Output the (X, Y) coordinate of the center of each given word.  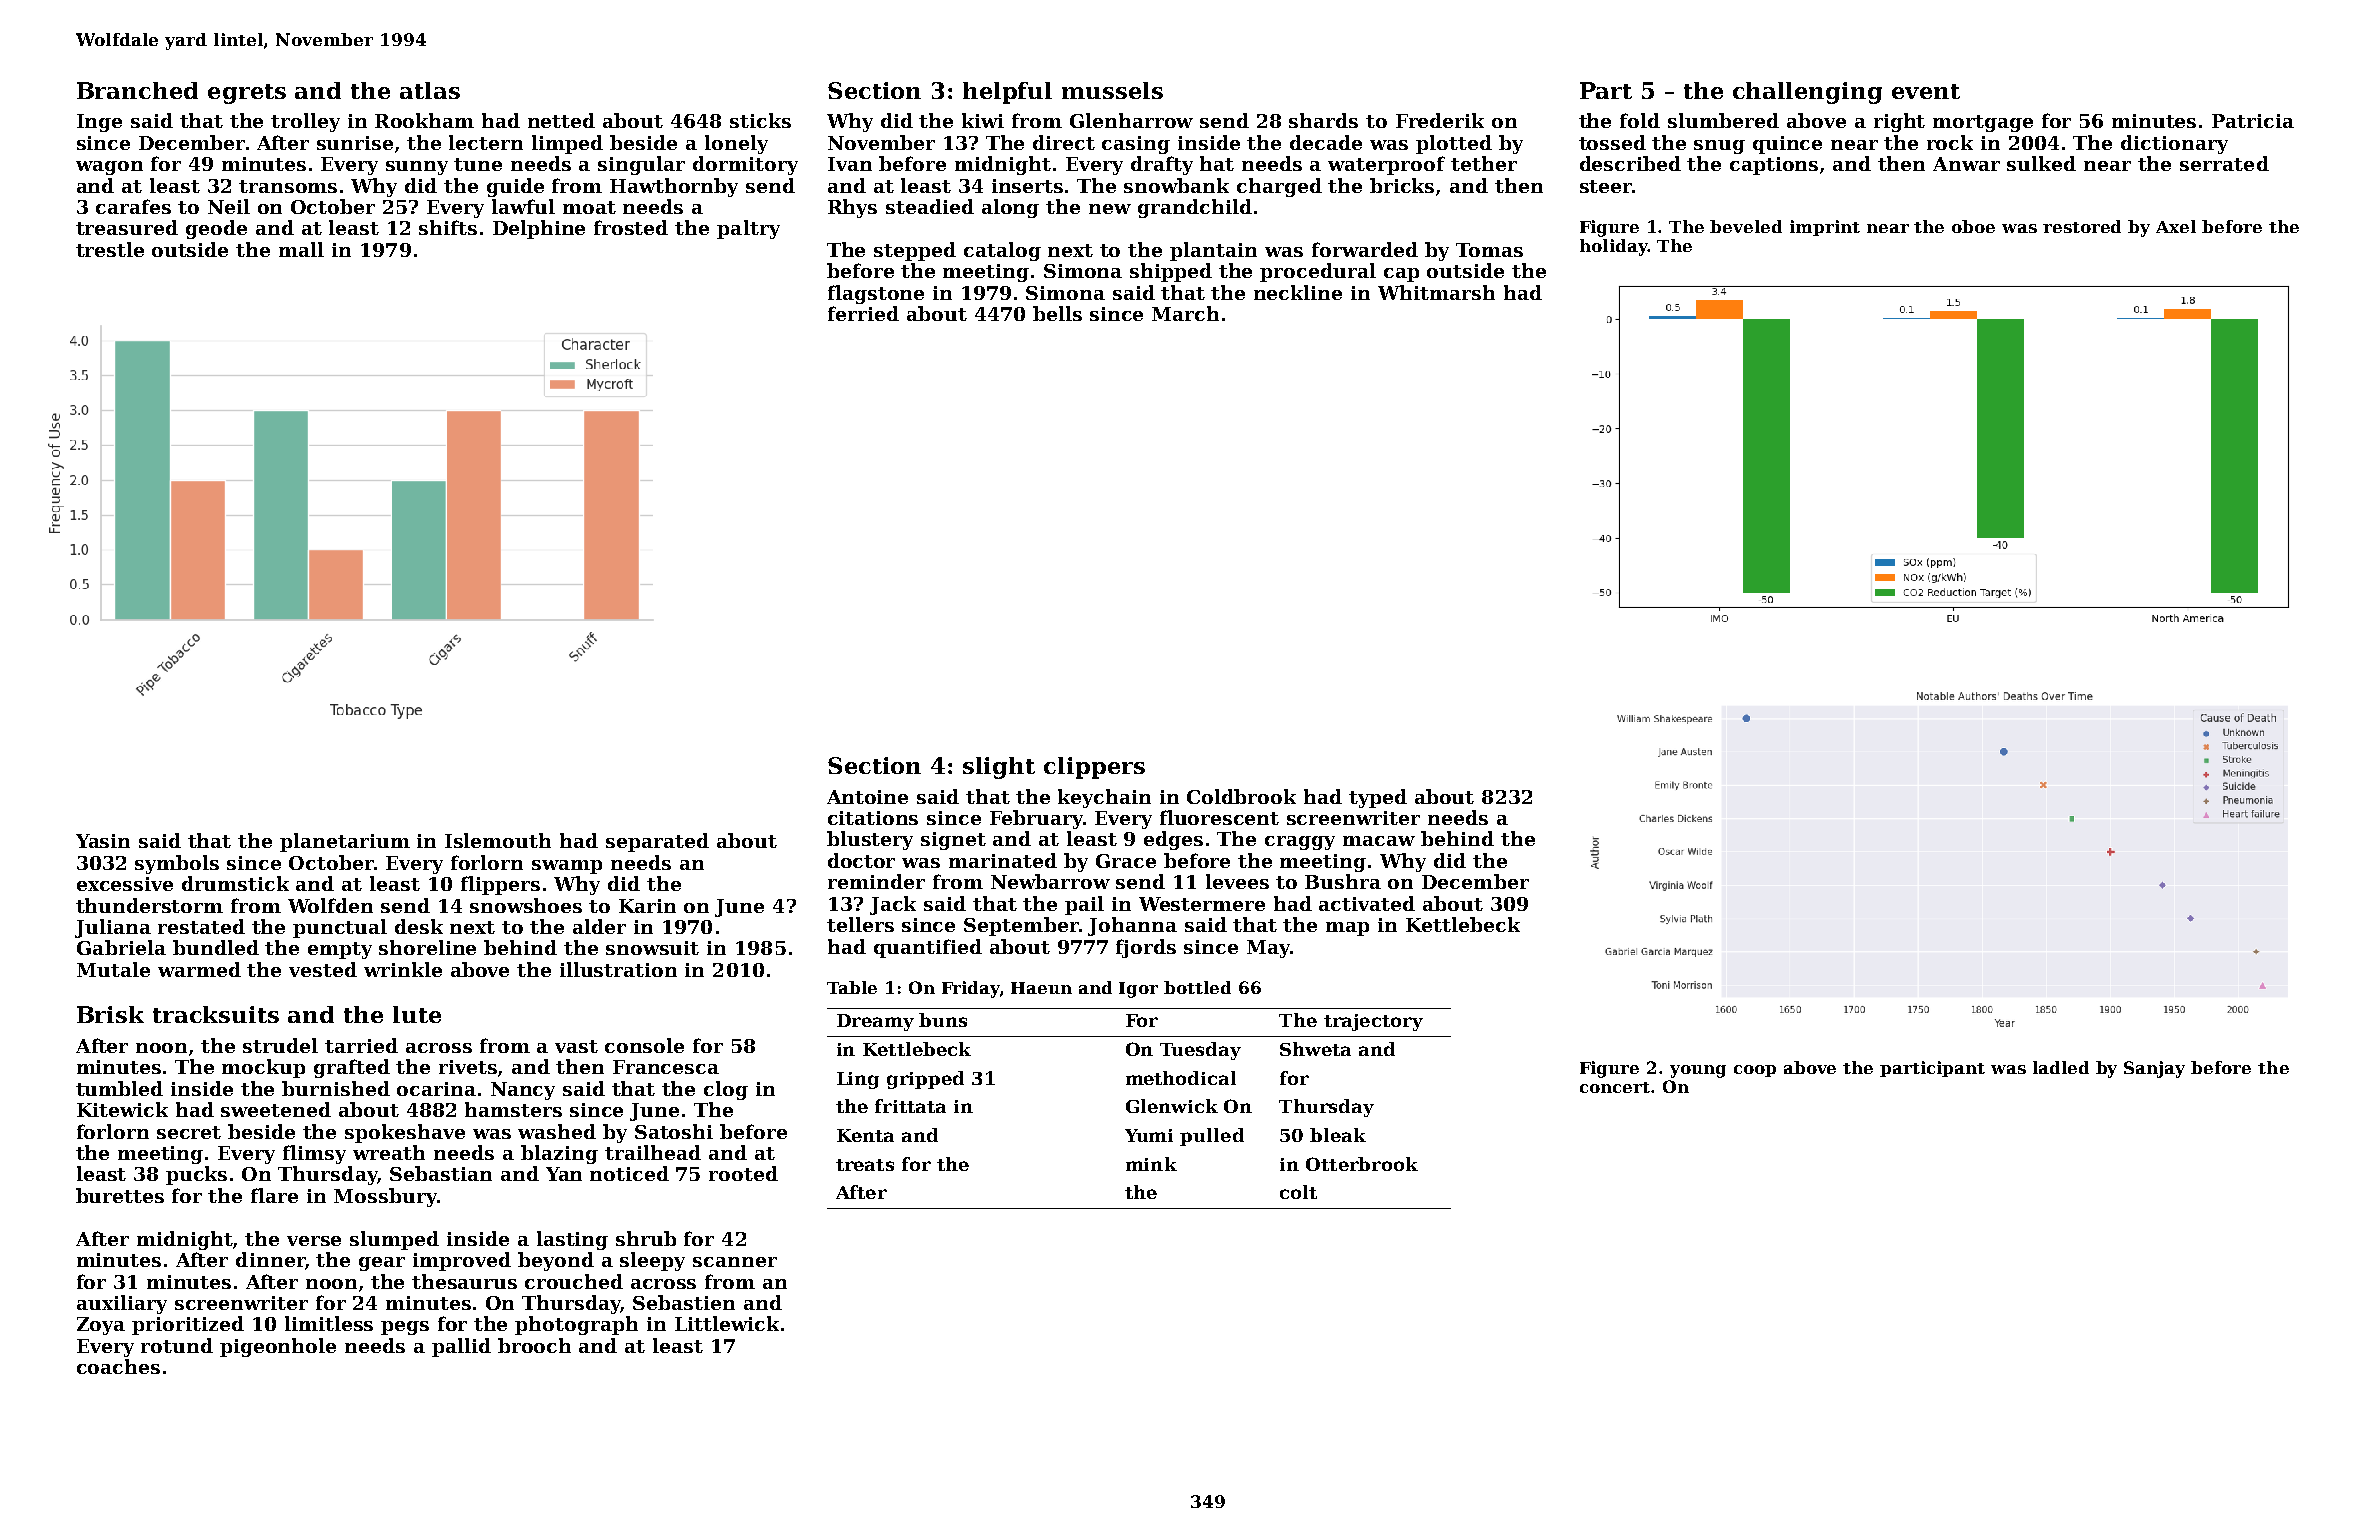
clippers (1094, 768)
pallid (461, 1347)
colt (1298, 1192)
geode (216, 229)
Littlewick (727, 1323)
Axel (2176, 226)
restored (2082, 226)
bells (1057, 313)
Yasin (103, 841)
